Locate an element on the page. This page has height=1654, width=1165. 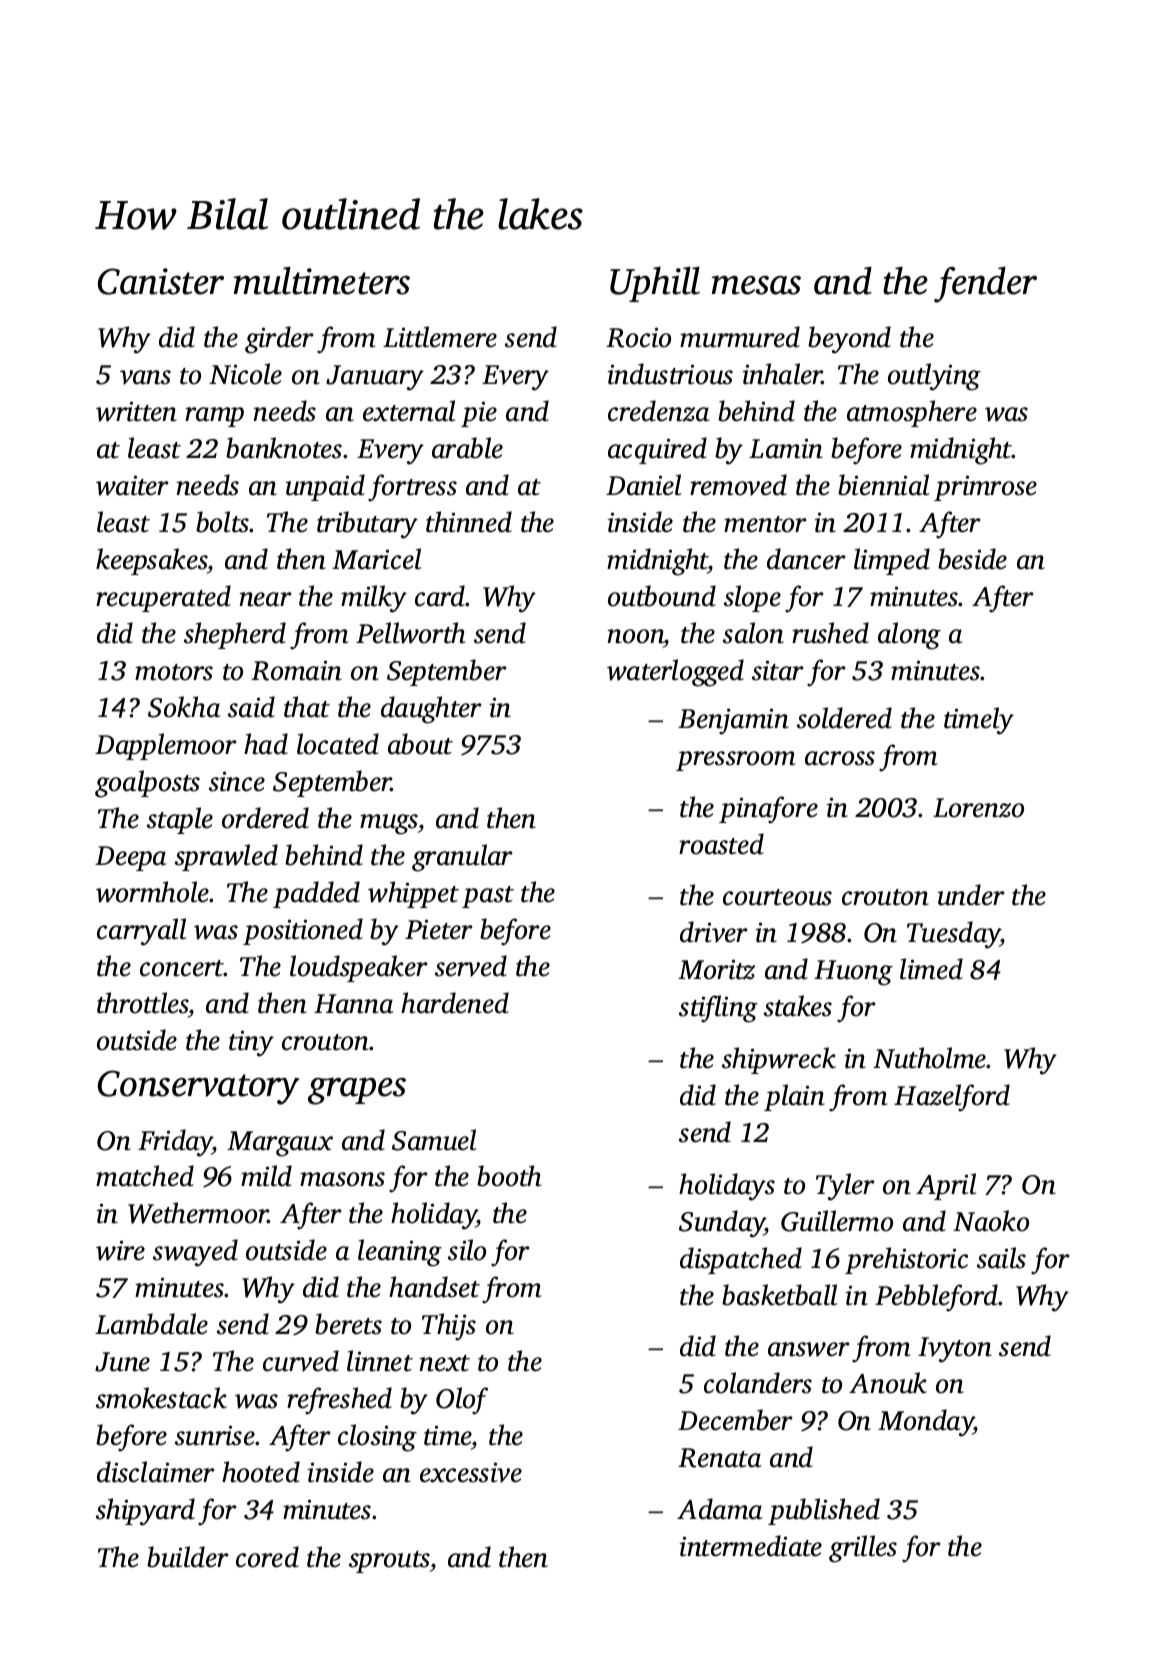
grilles is located at coordinates (863, 1549).
